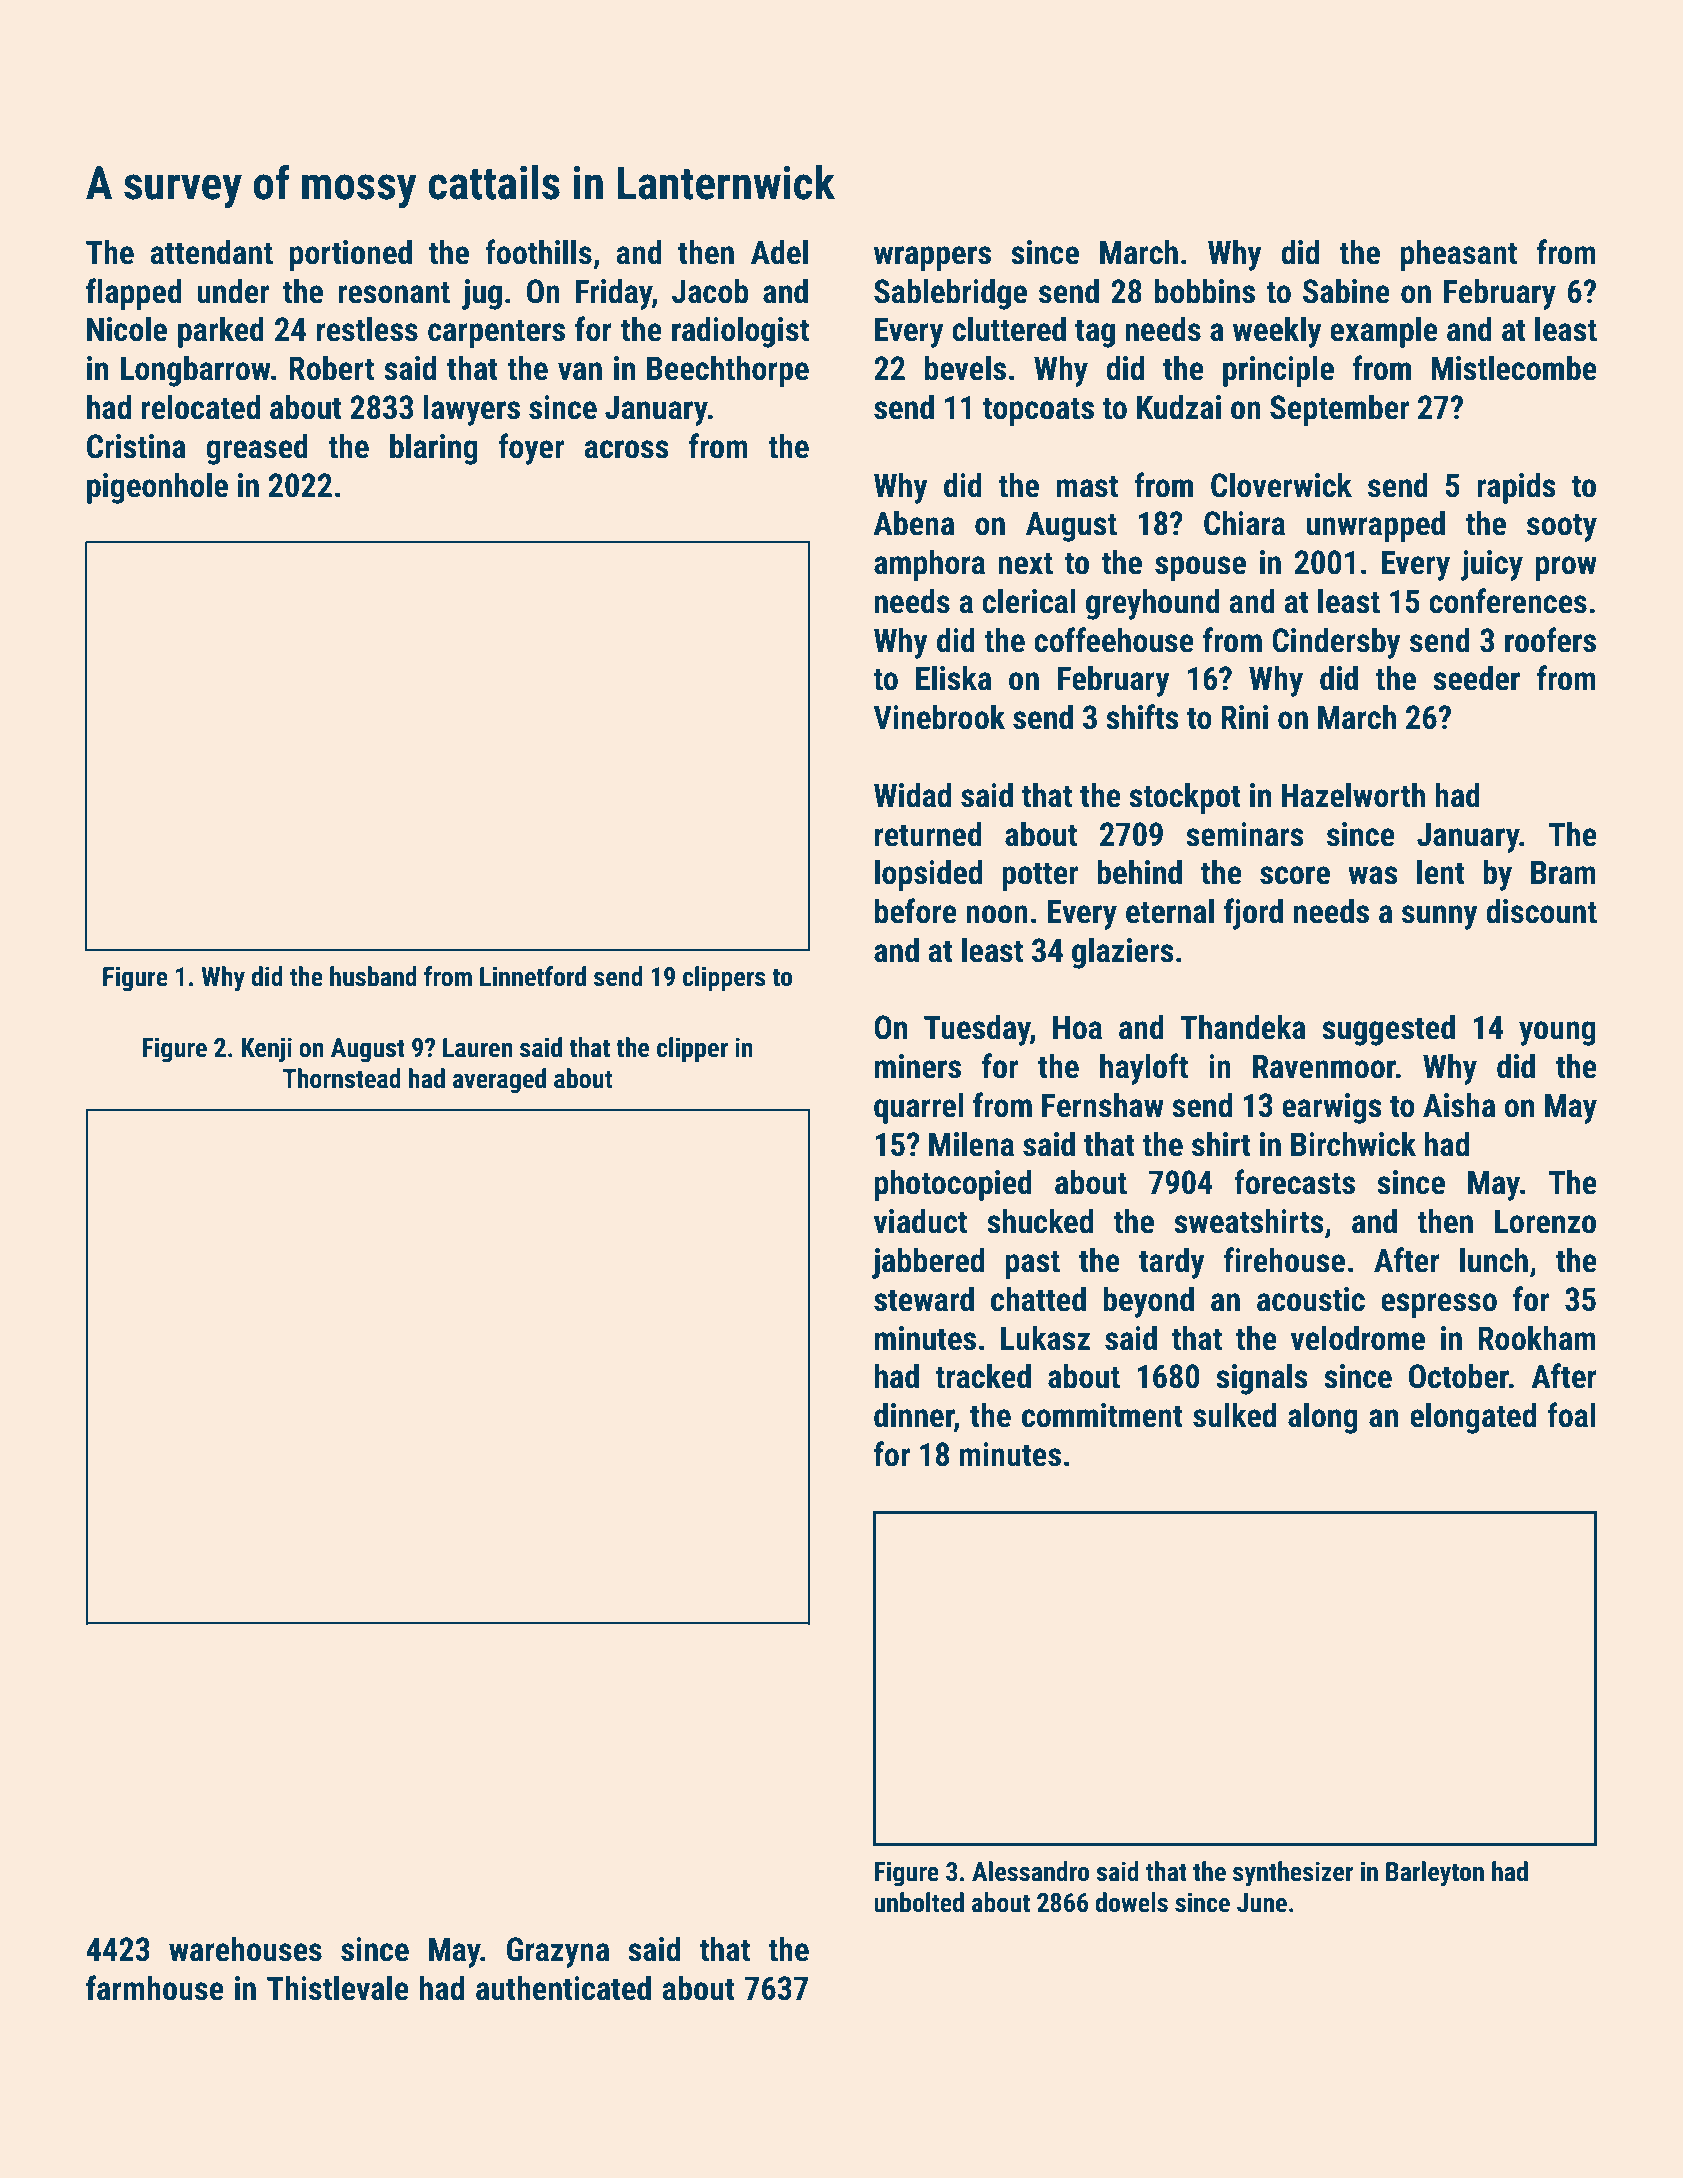 The width and height of the screenshot is (1683, 2178). What do you see at coordinates (939, 717) in the screenshot?
I see `Vinebrook` at bounding box center [939, 717].
